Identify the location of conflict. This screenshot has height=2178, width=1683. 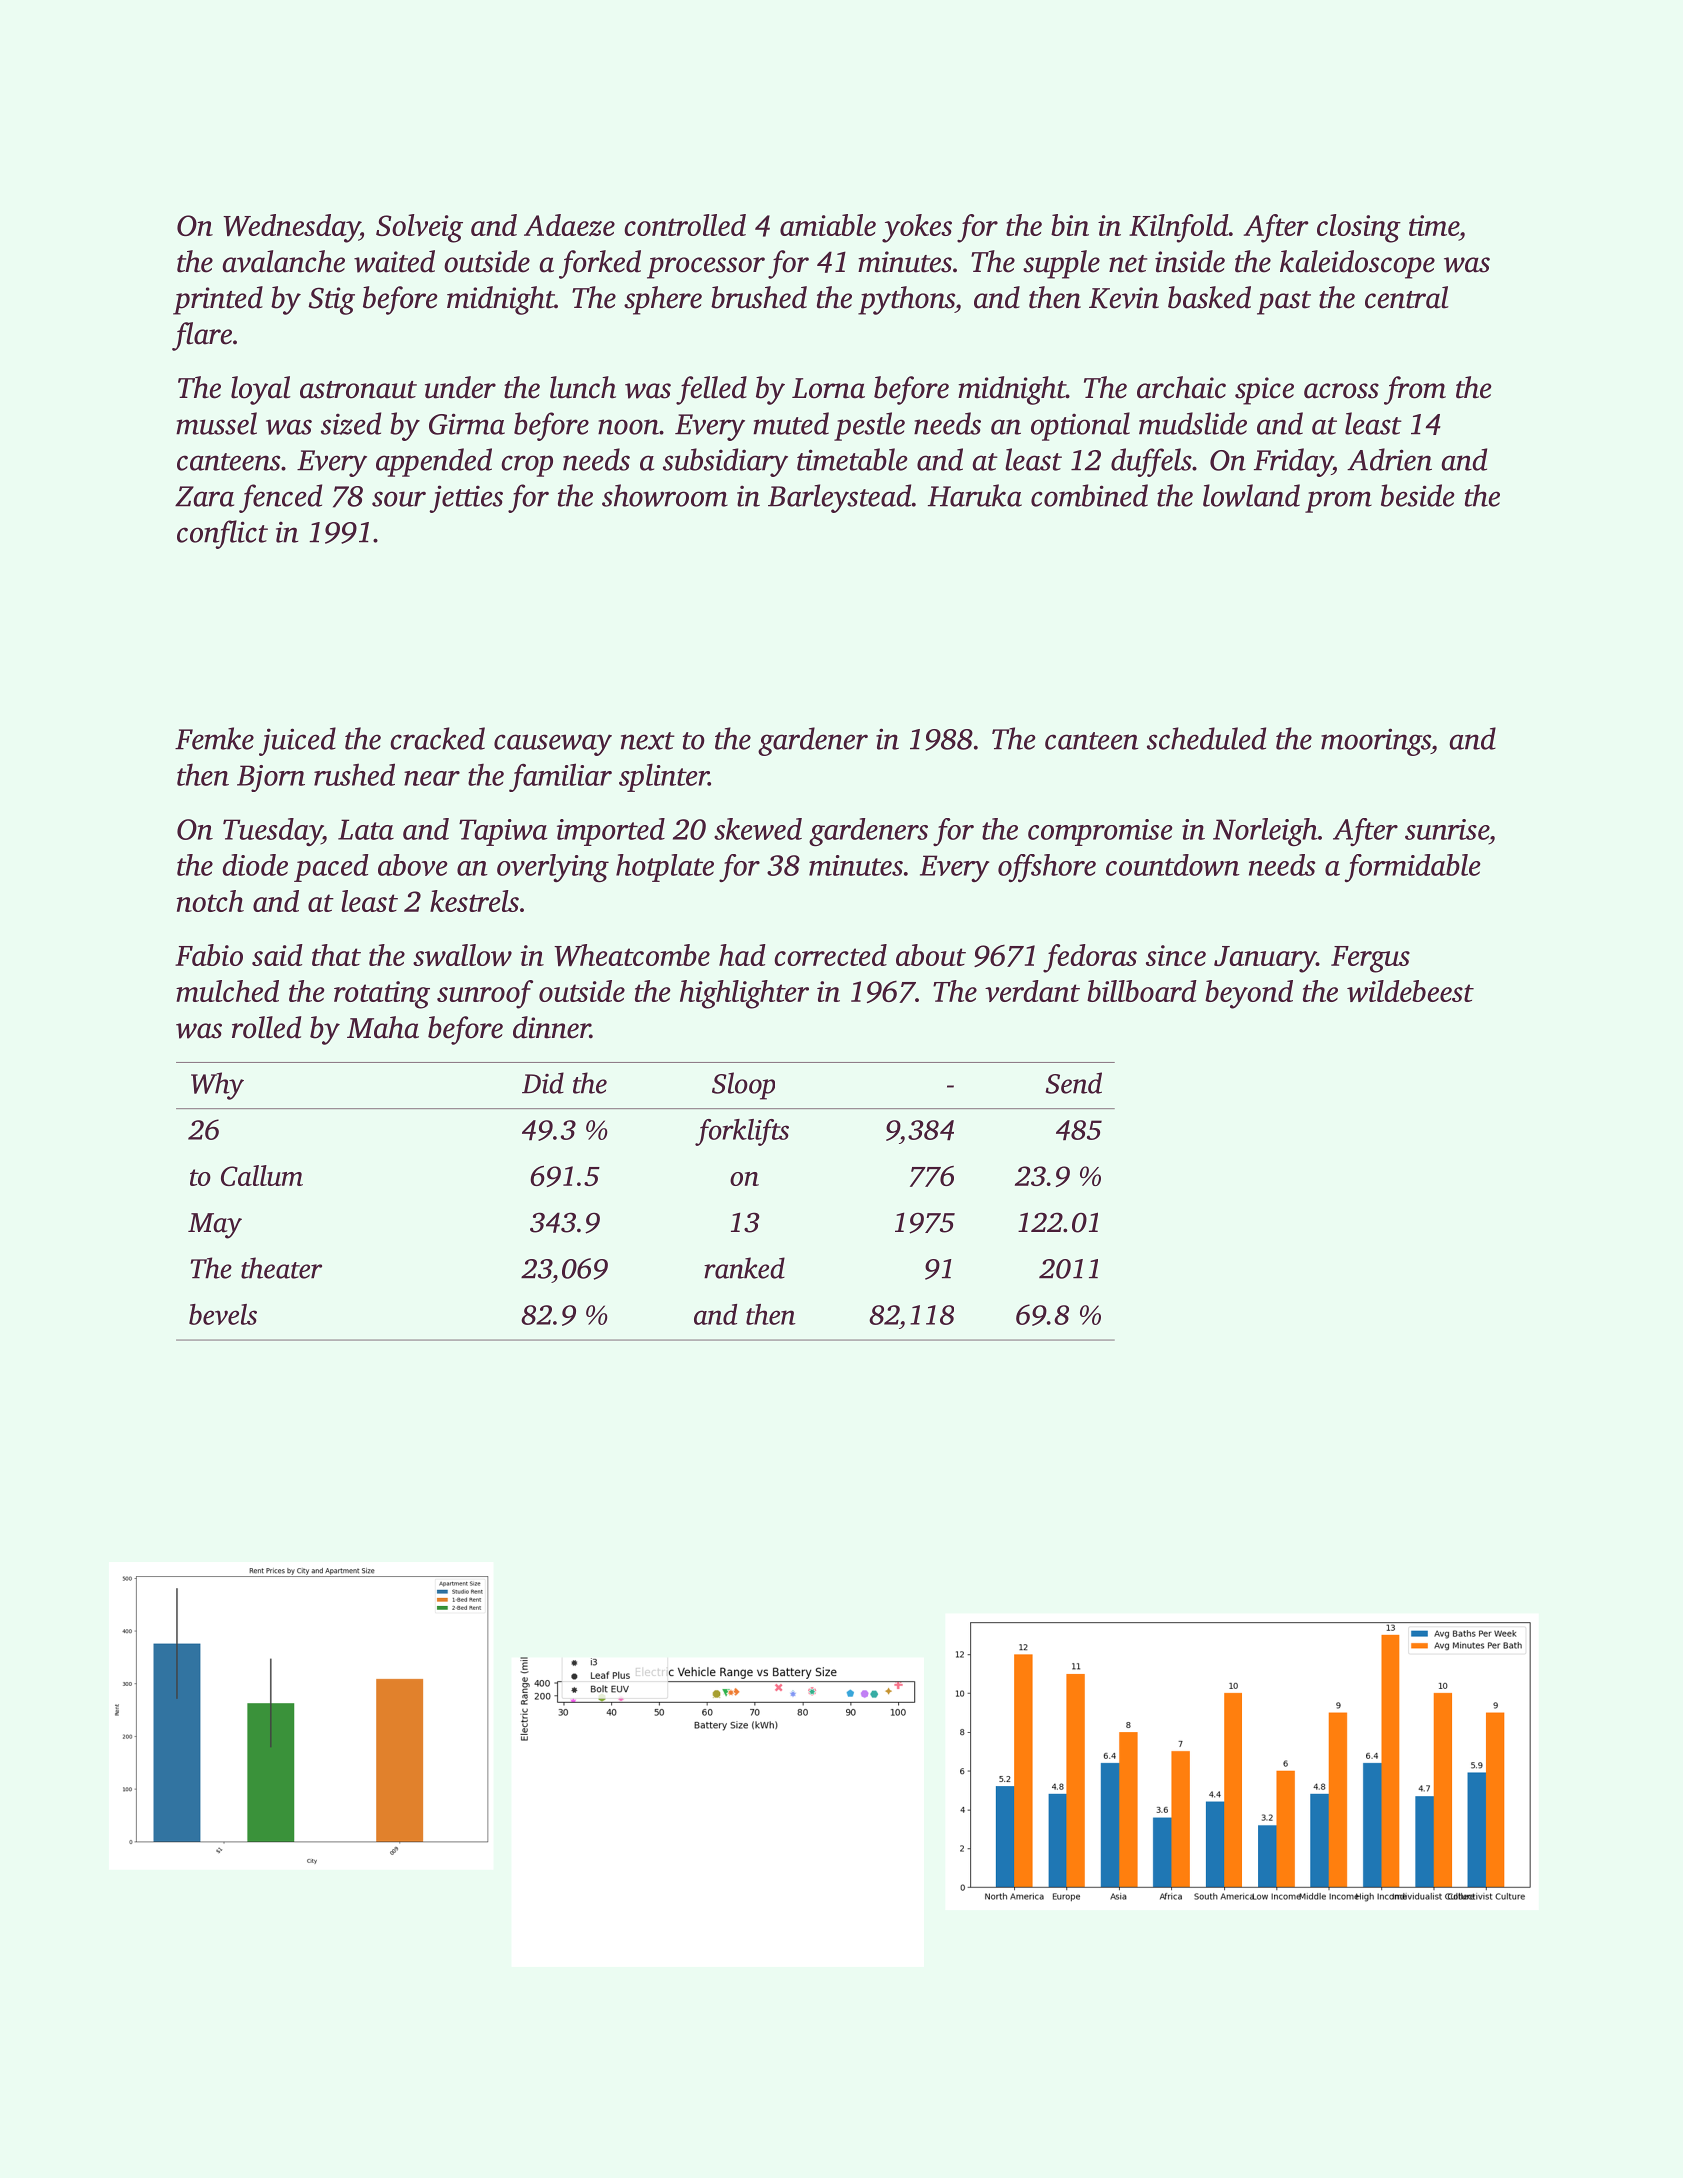
(222, 534).
